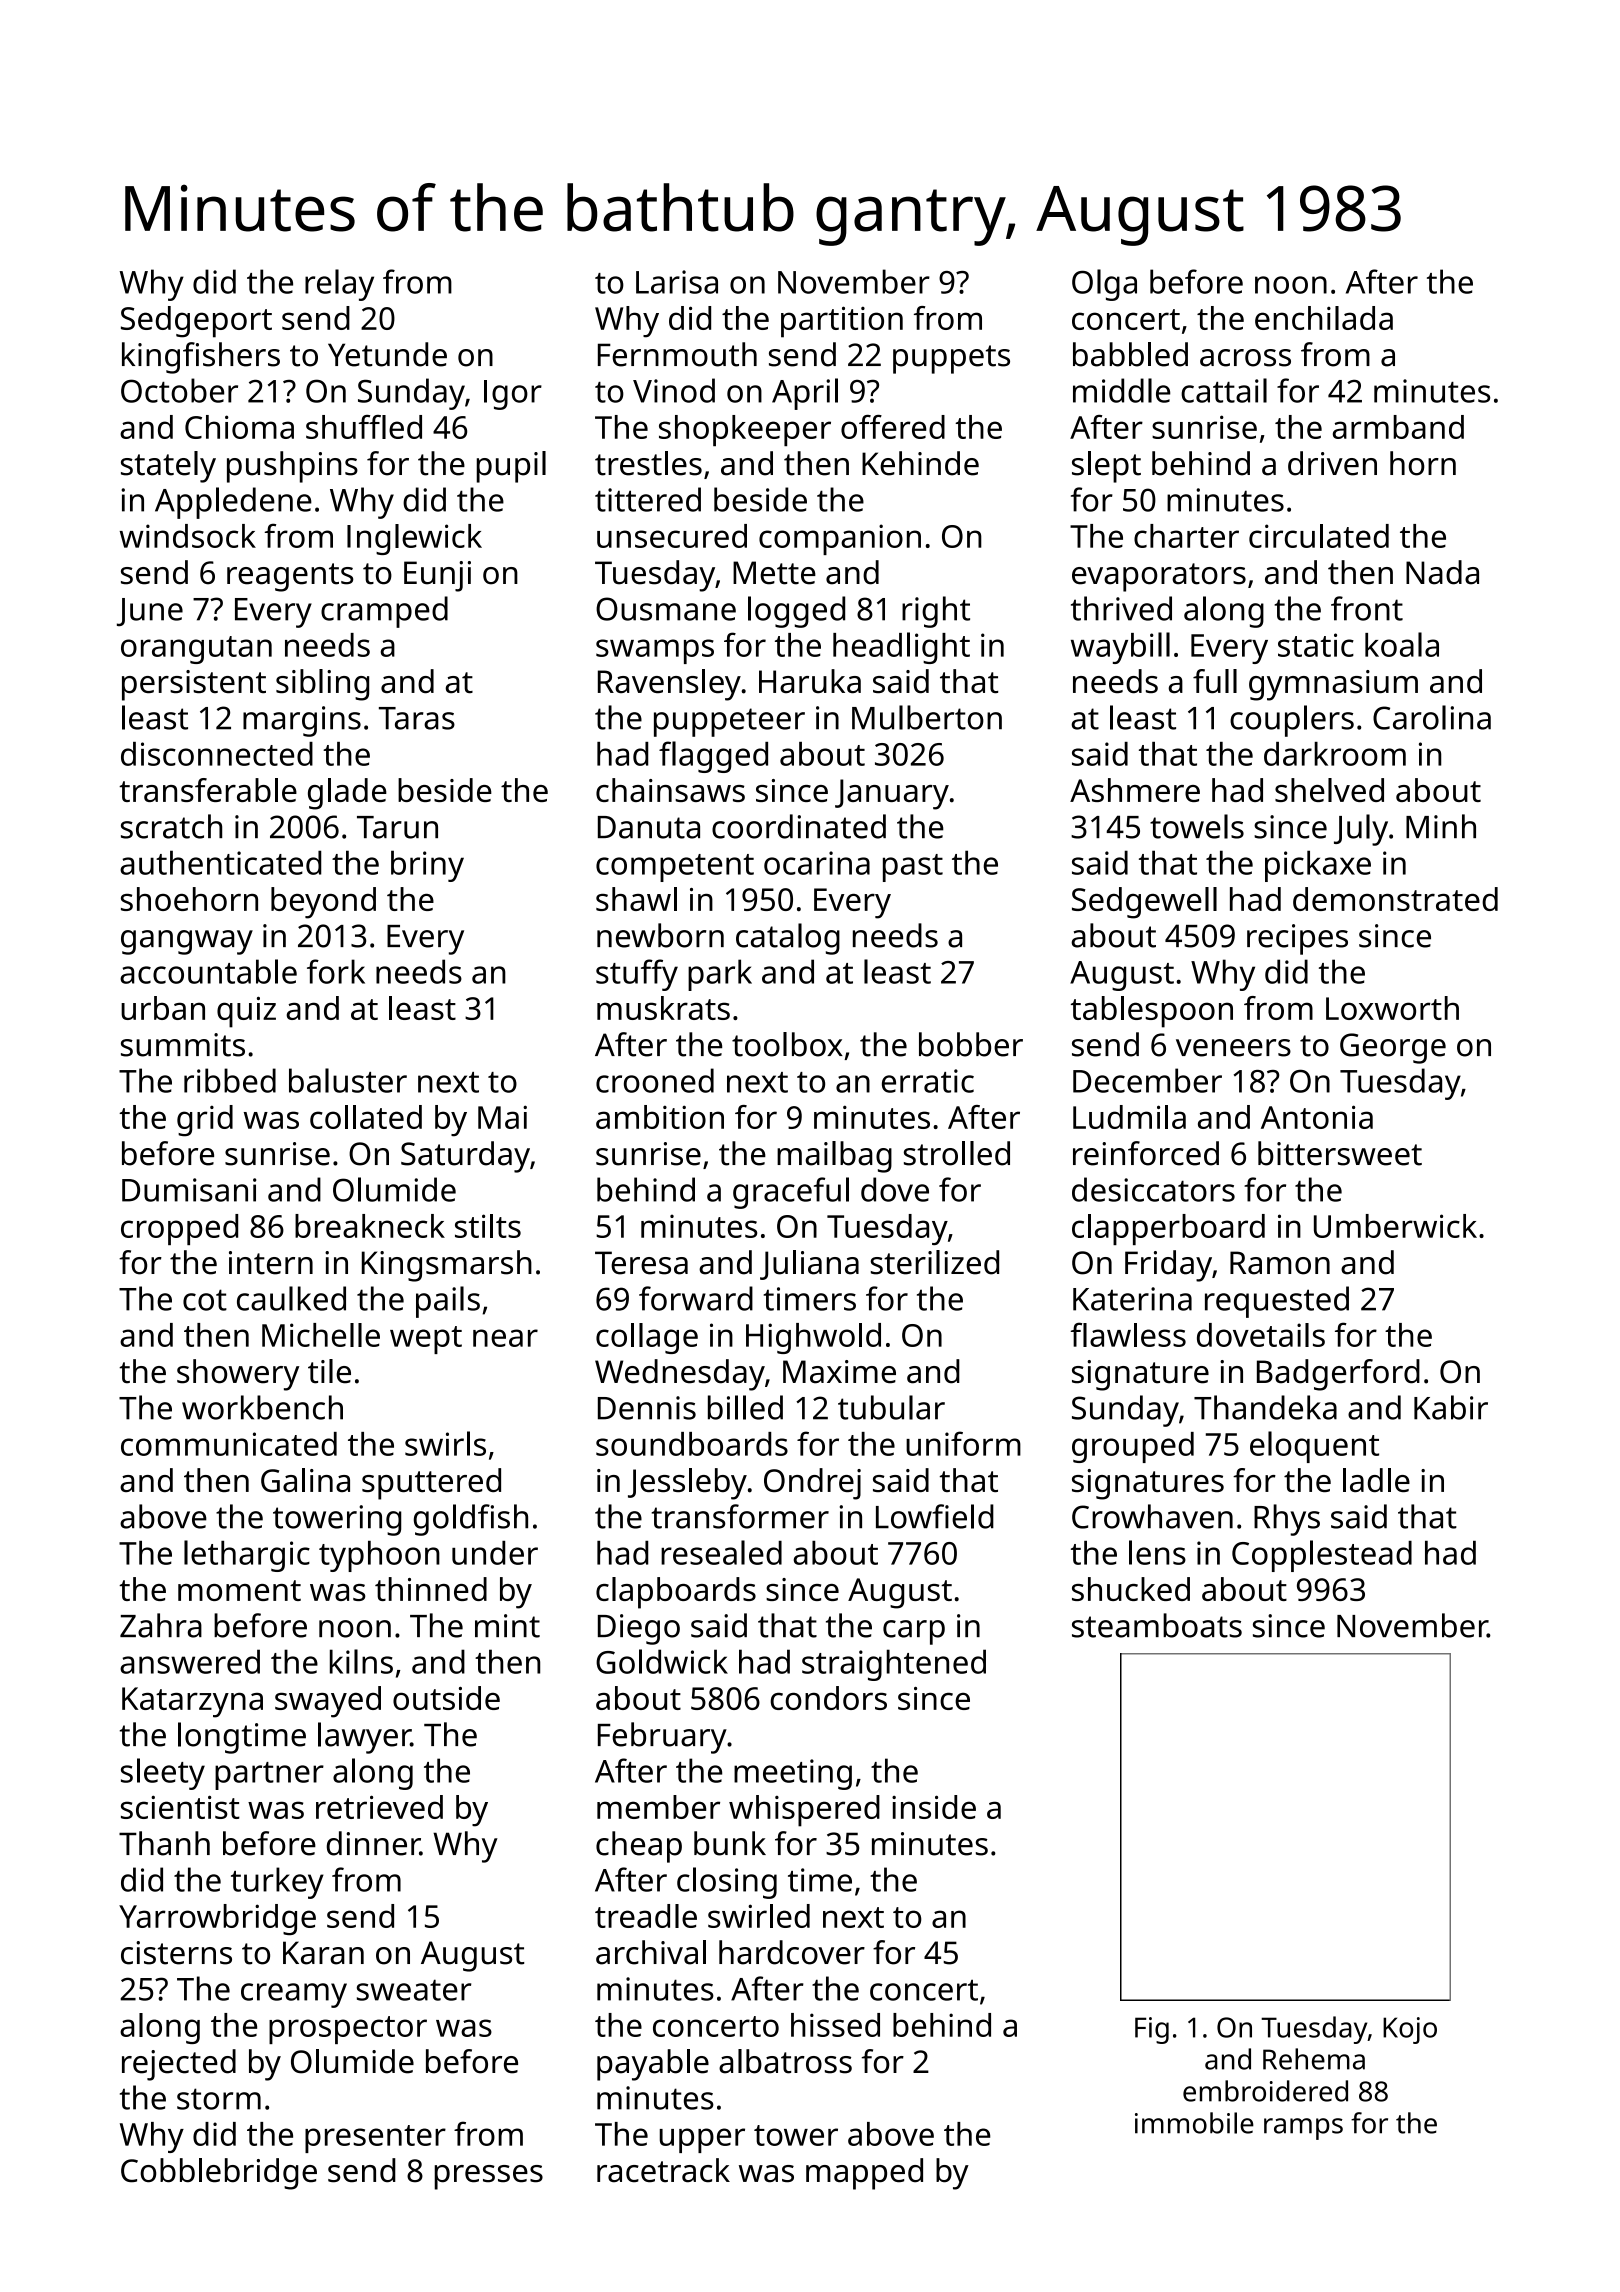 The image size is (1620, 2292). Describe the element at coordinates (1128, 1334) in the document. I see `flawless` at that location.
